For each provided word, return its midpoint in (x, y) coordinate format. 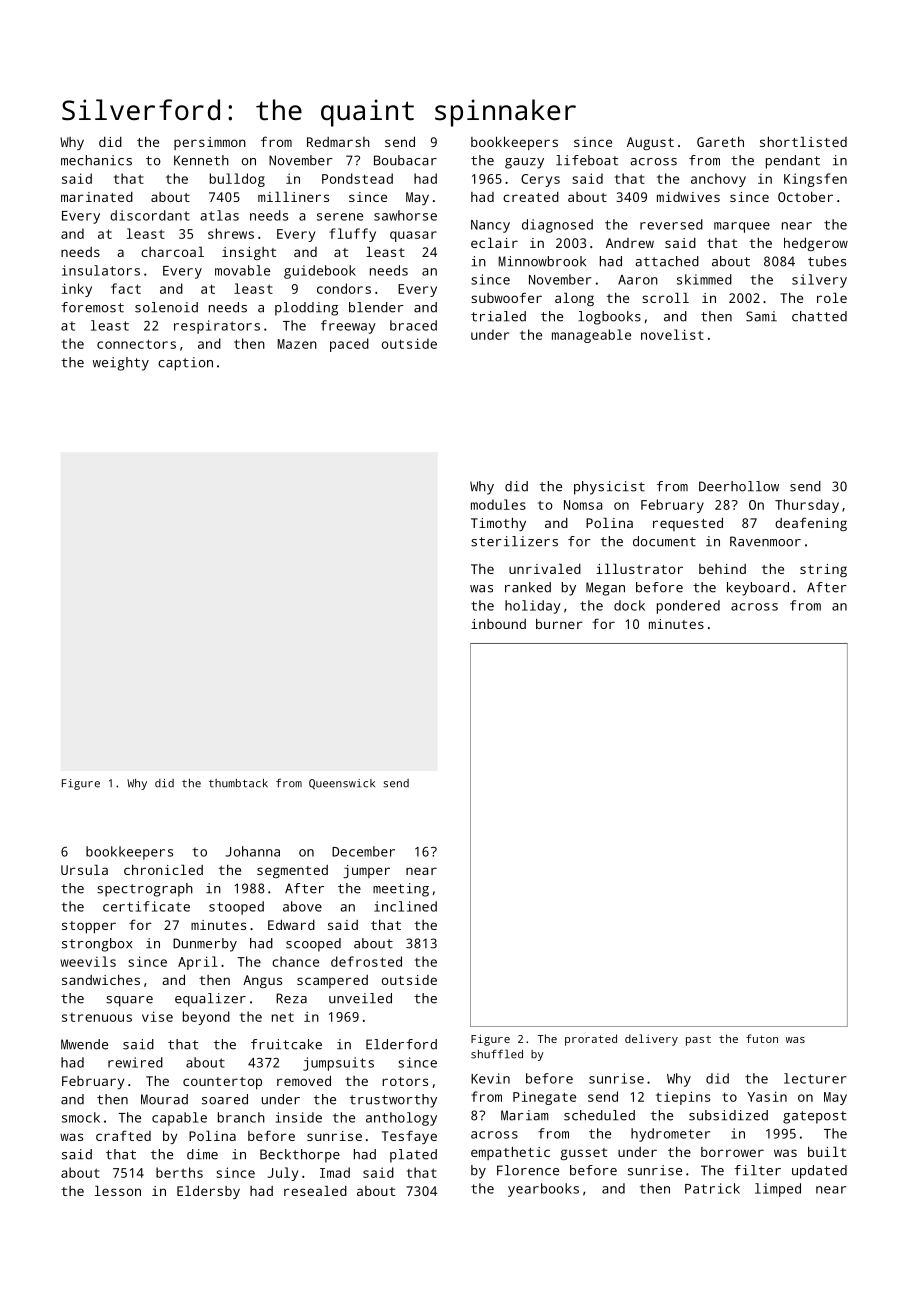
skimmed (704, 279)
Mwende (84, 1044)
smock (81, 1117)
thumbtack (238, 783)
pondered (688, 607)
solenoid (166, 307)
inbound (498, 624)
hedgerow (816, 244)
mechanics (96, 160)
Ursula (84, 869)
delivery (651, 1040)
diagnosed (557, 226)
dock (629, 605)
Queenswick (342, 784)
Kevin (490, 1078)
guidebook (320, 272)
